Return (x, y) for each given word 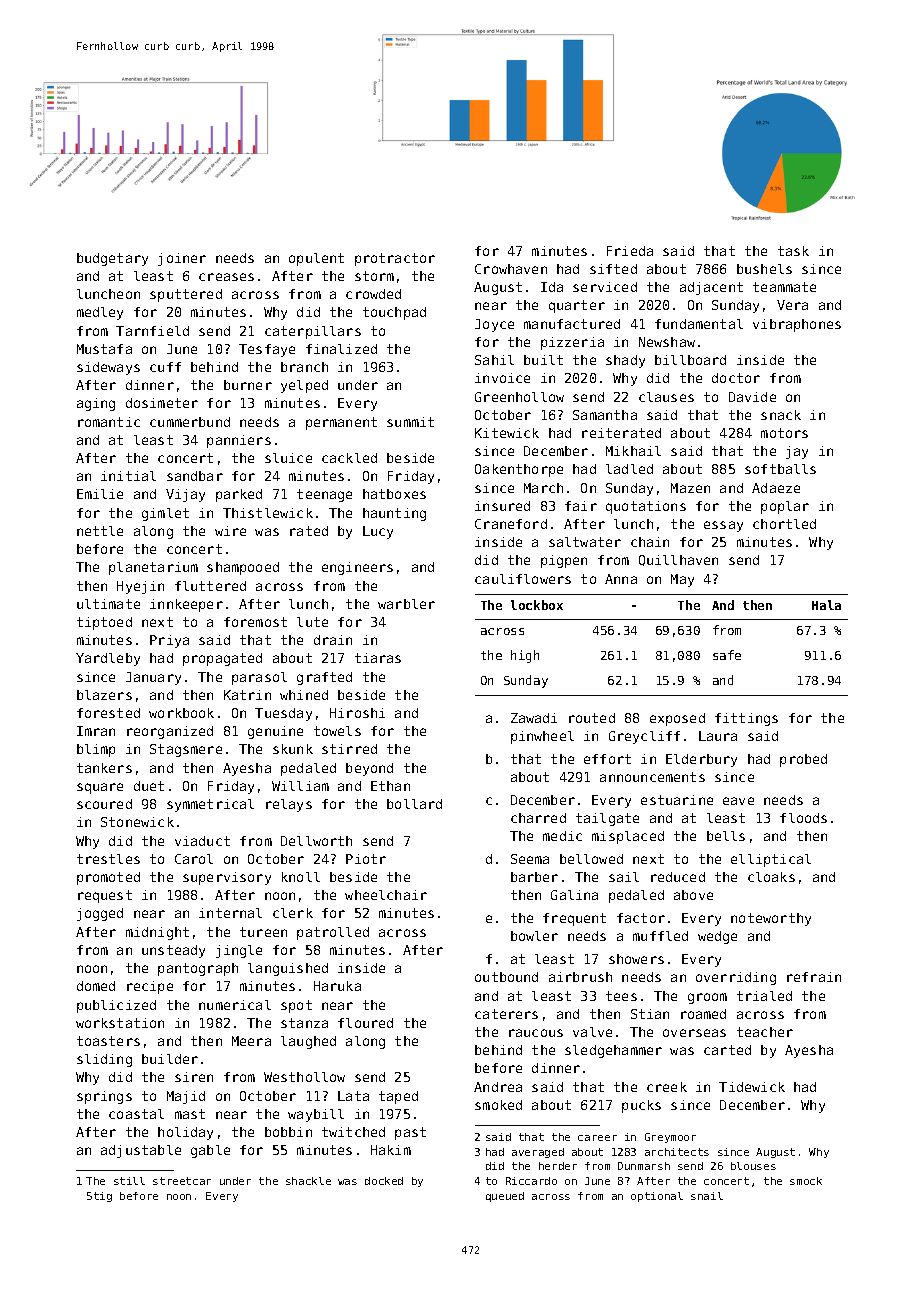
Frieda (630, 251)
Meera (251, 1041)
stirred (349, 749)
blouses (753, 1166)
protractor (395, 259)
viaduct (202, 841)
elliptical (771, 860)
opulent (316, 259)
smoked (498, 1105)
